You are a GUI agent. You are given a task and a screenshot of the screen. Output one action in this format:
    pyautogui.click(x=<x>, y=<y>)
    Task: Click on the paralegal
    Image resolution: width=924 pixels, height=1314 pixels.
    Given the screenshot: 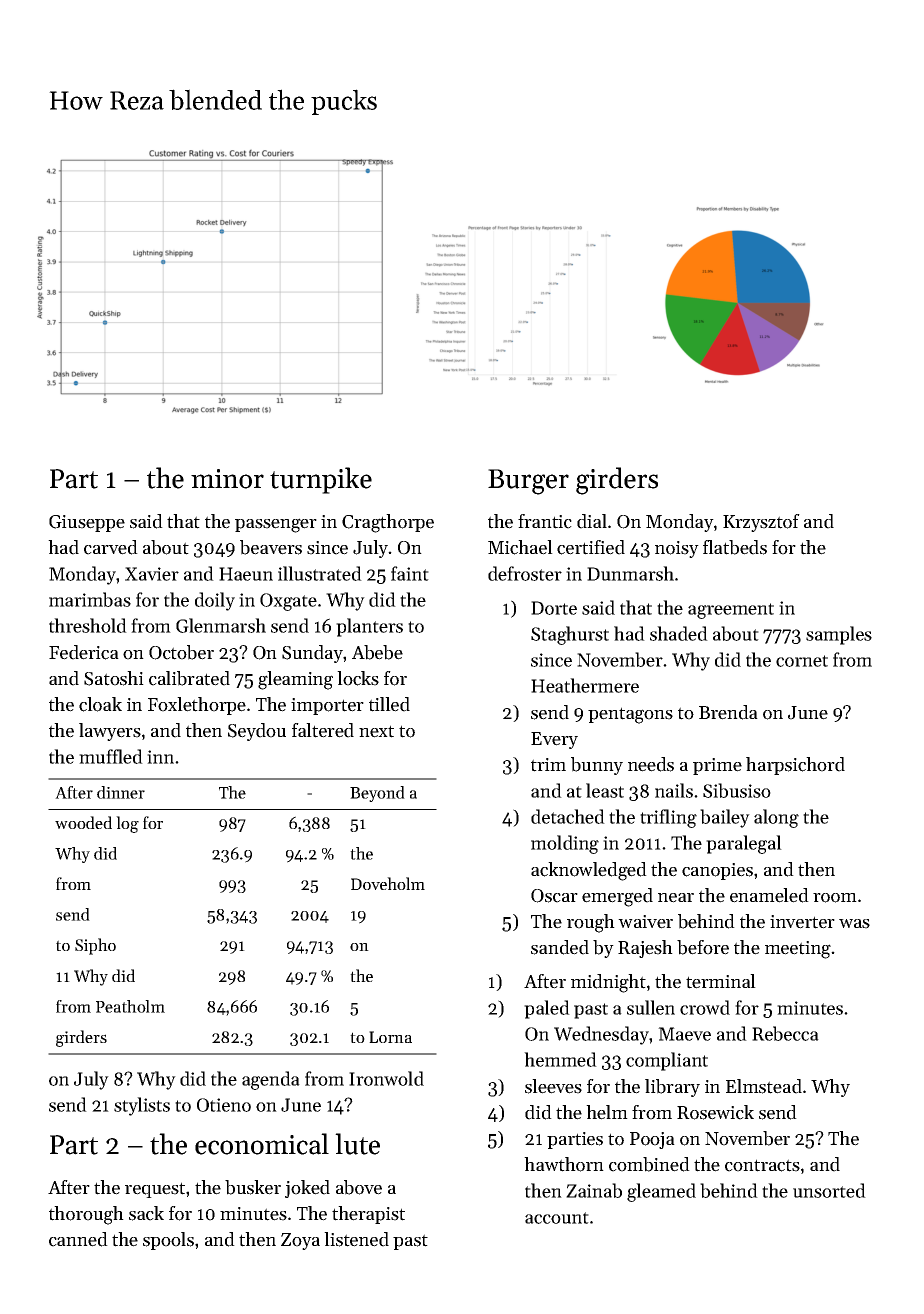 What is the action you would take?
    pyautogui.click(x=744, y=844)
